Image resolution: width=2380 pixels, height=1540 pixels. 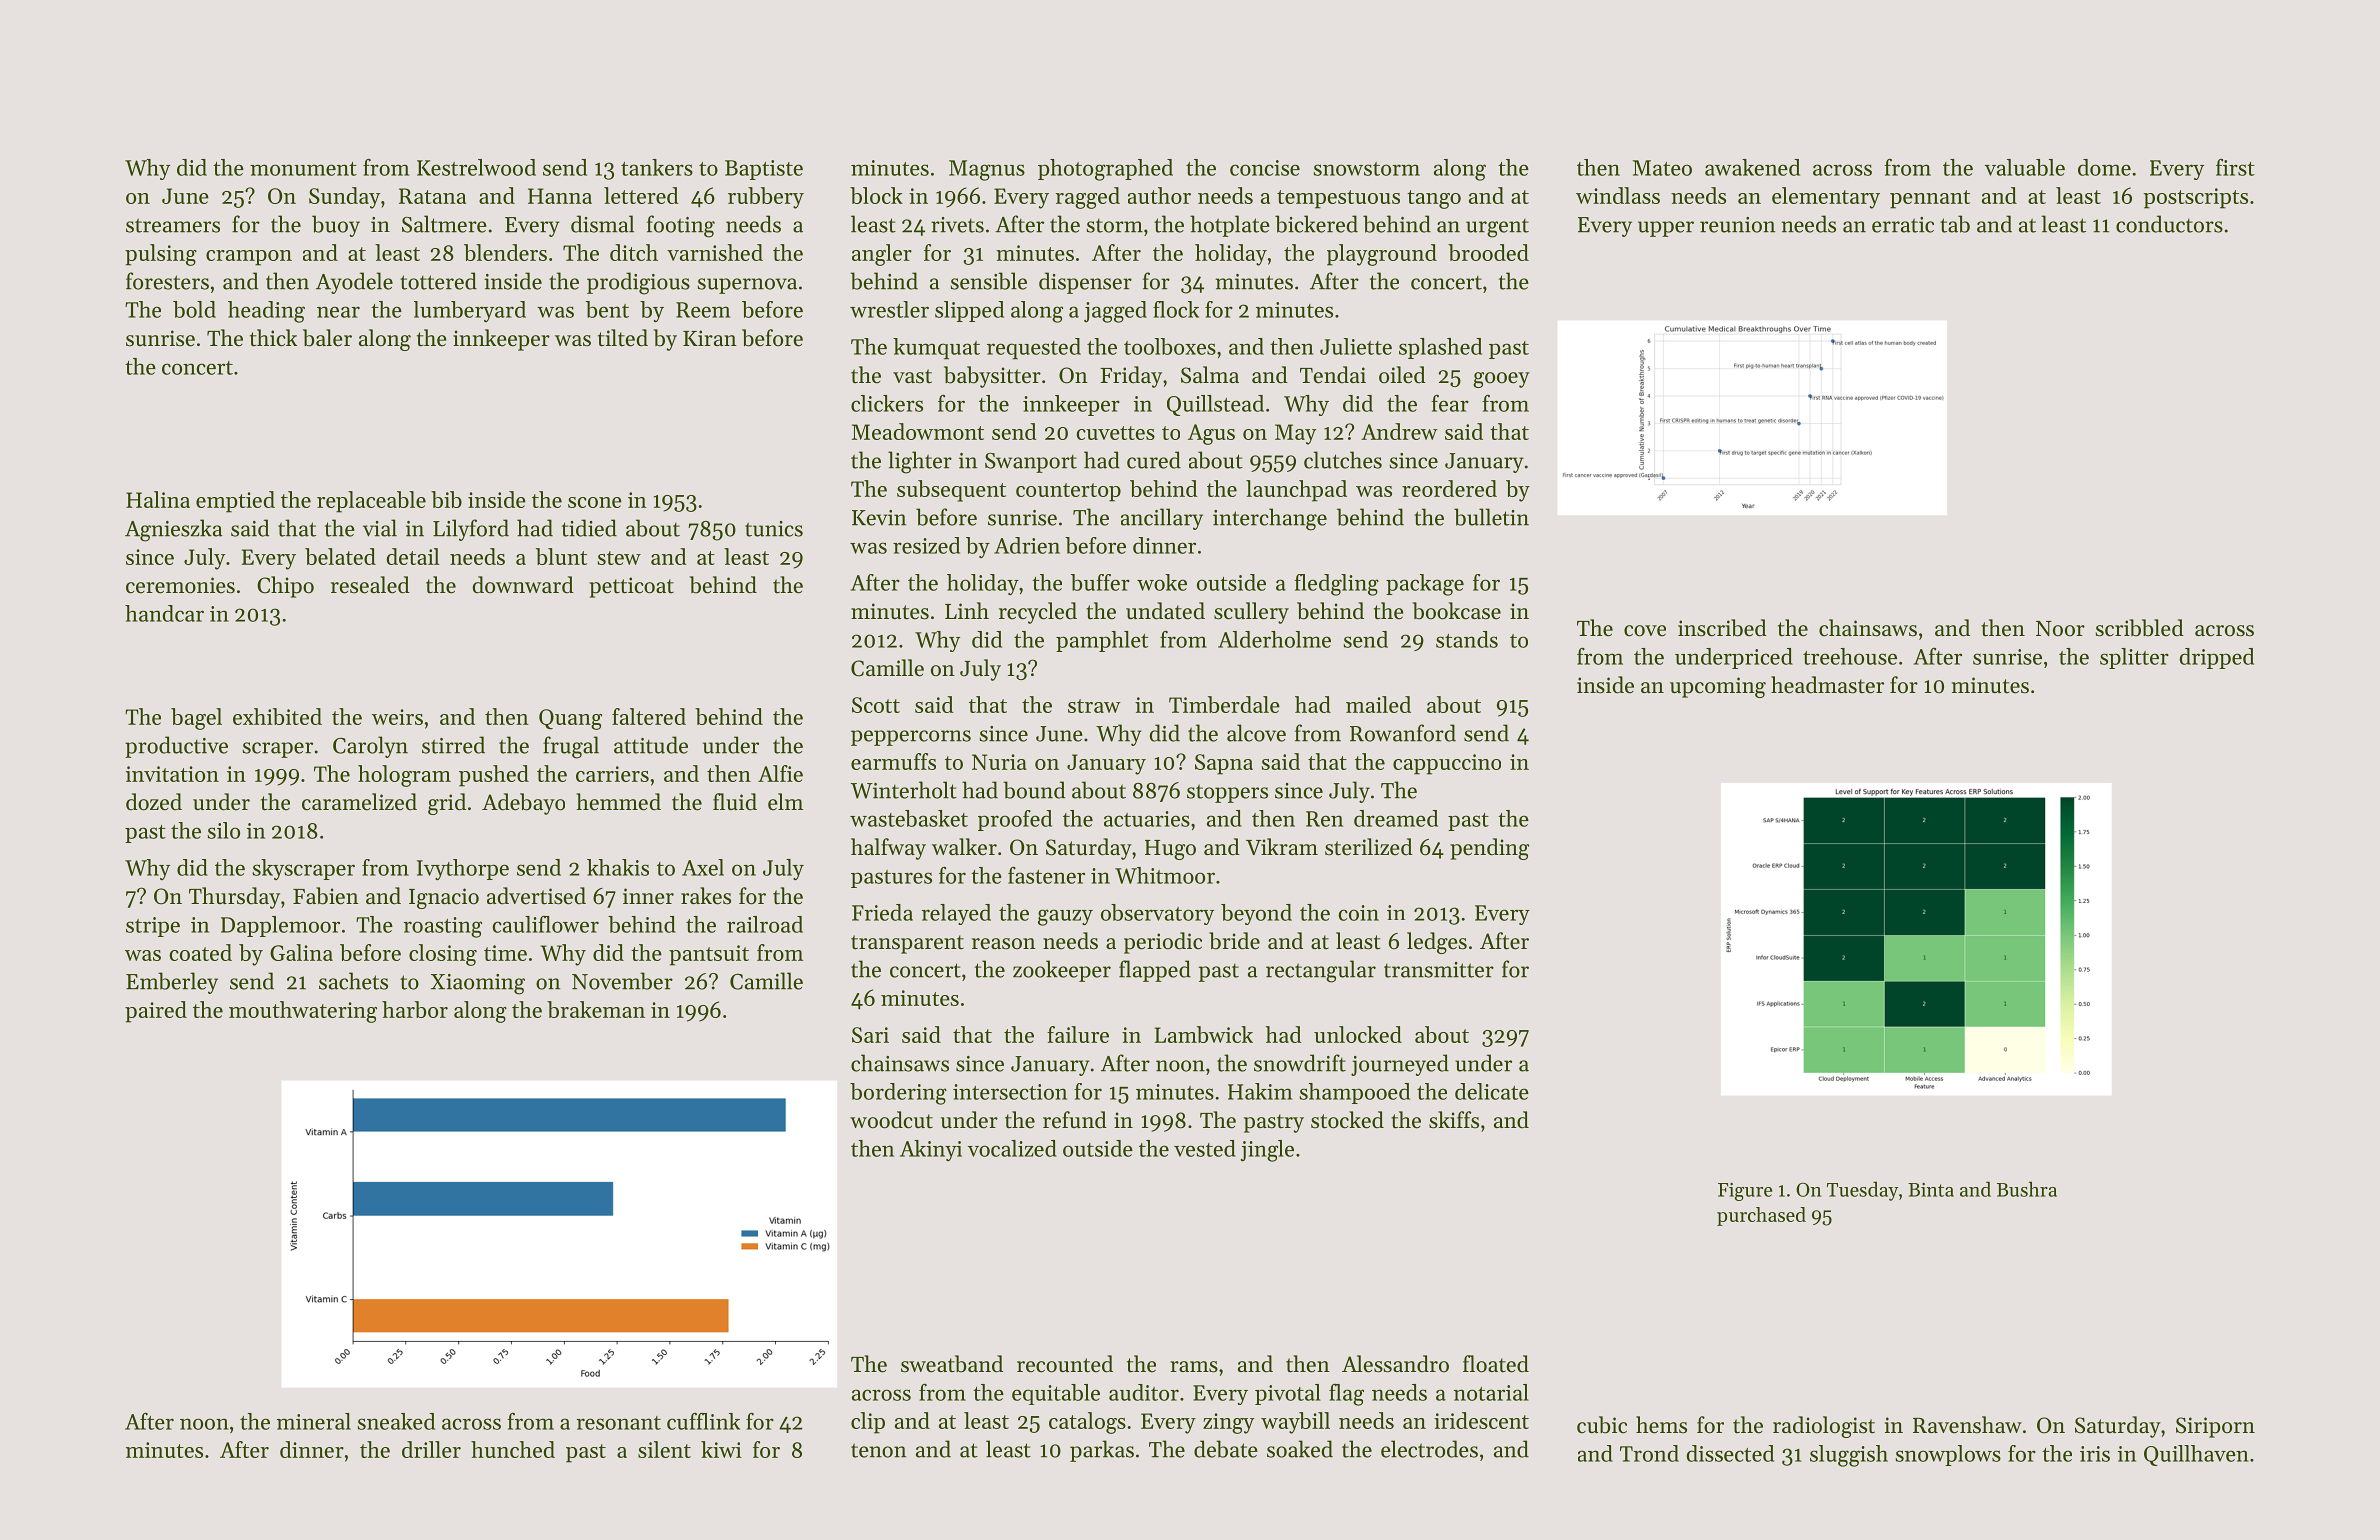 I want to click on Whitmoor, so click(x=1165, y=875).
